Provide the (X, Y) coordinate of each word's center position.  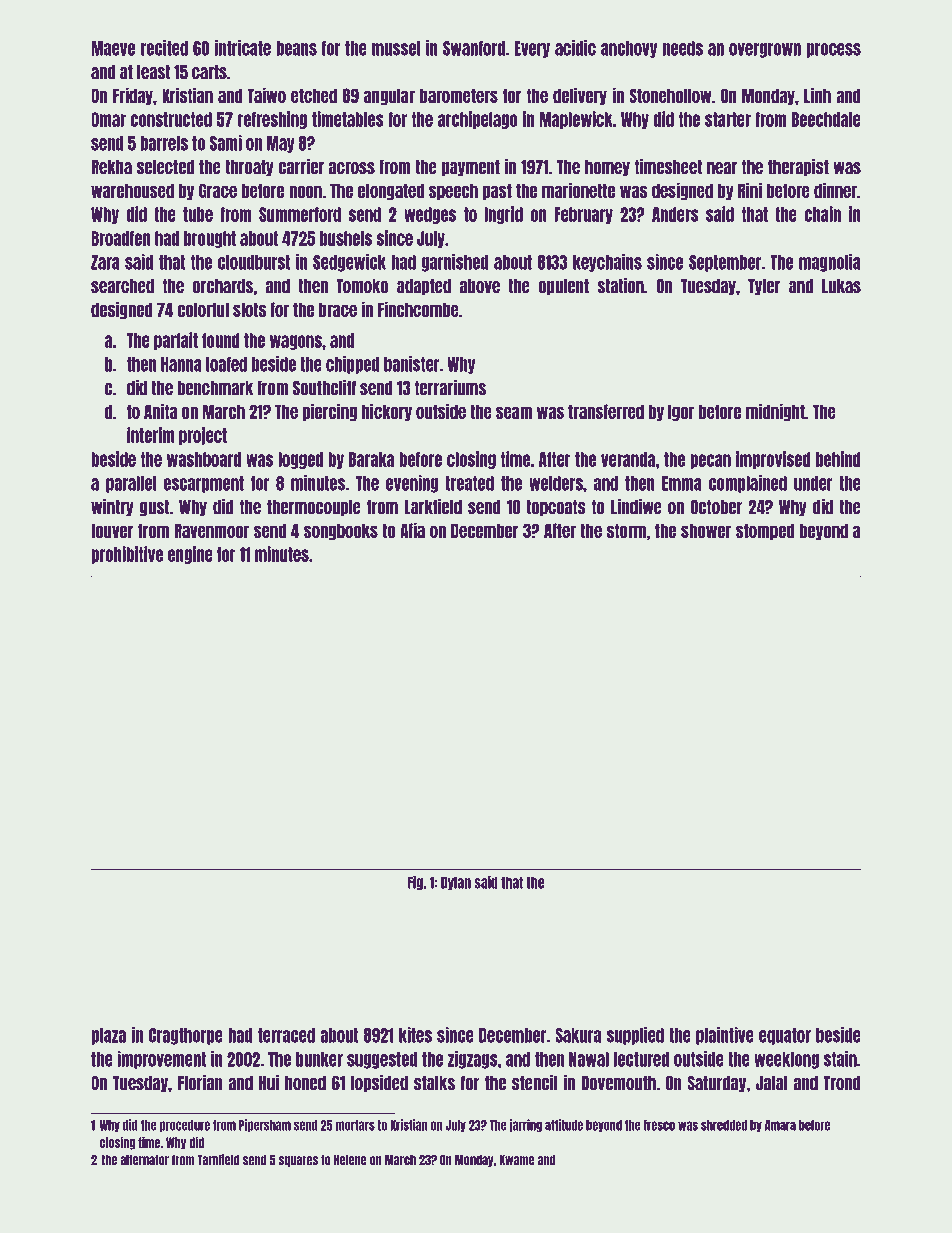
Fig (415, 882)
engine (190, 555)
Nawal (589, 1059)
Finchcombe (418, 309)
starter (728, 119)
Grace (218, 190)
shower (706, 530)
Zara (105, 262)
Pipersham (265, 1125)
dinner (835, 190)
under (813, 483)
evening (412, 484)
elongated (391, 191)
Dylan (456, 883)
